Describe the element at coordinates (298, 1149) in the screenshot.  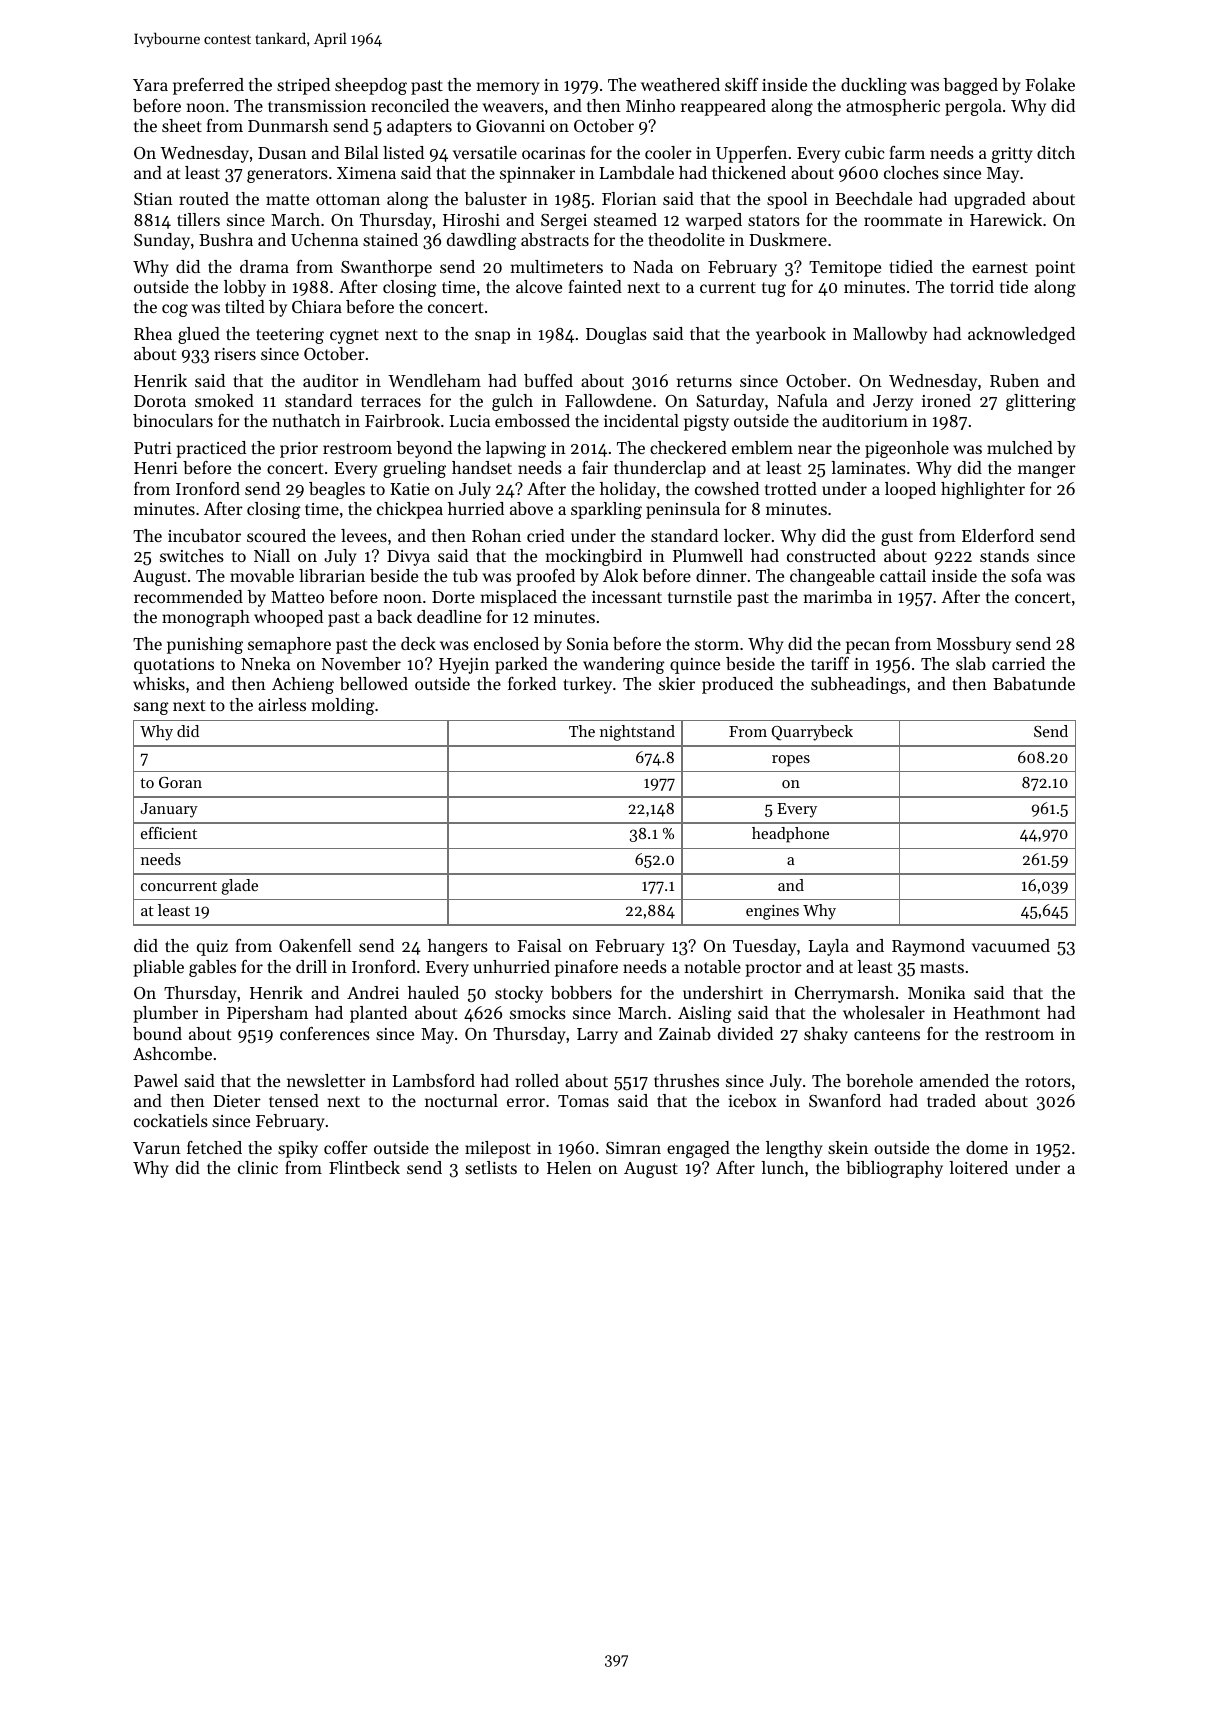
I see `spiky` at that location.
